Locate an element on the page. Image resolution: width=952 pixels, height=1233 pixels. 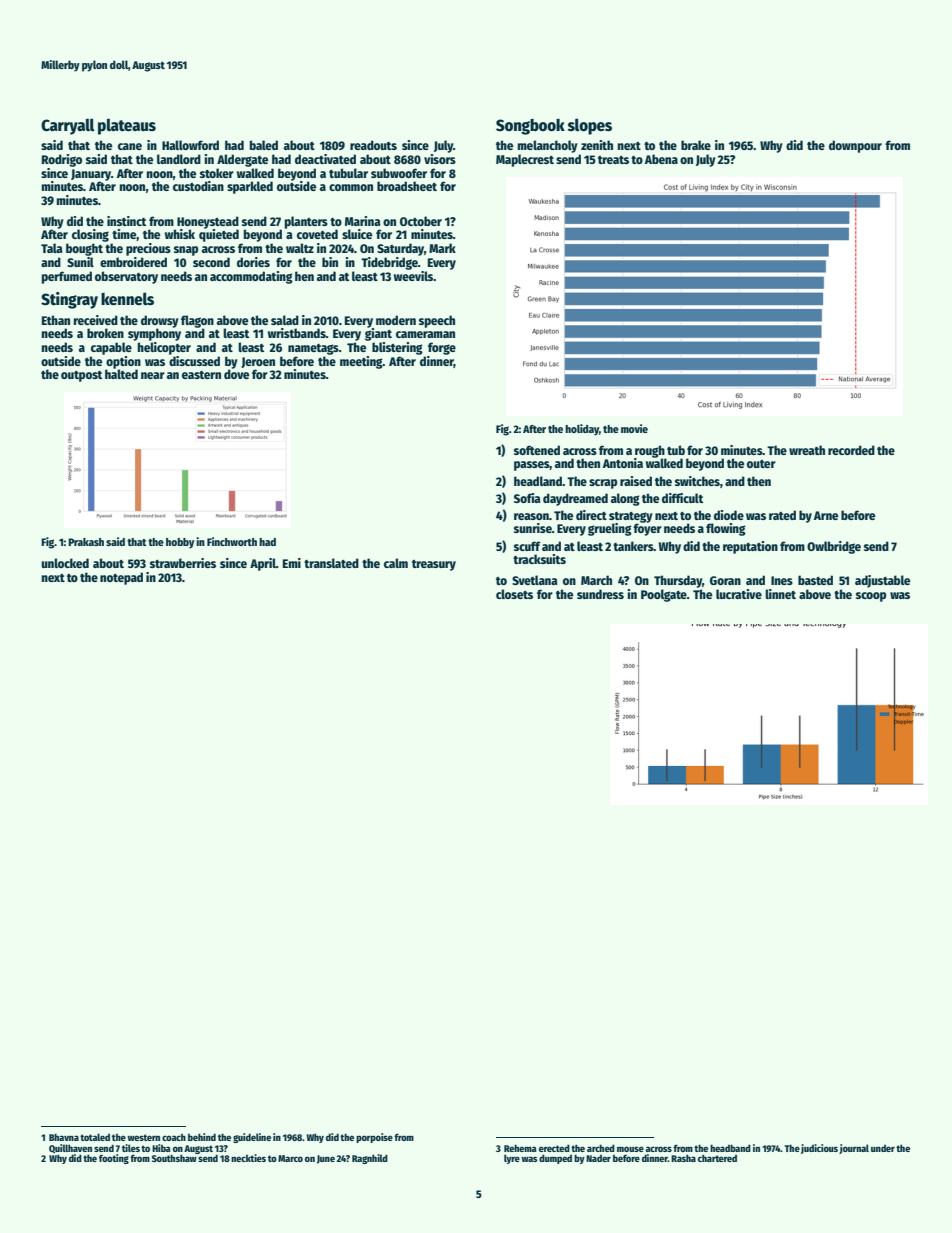
behind is located at coordinates (202, 1137).
